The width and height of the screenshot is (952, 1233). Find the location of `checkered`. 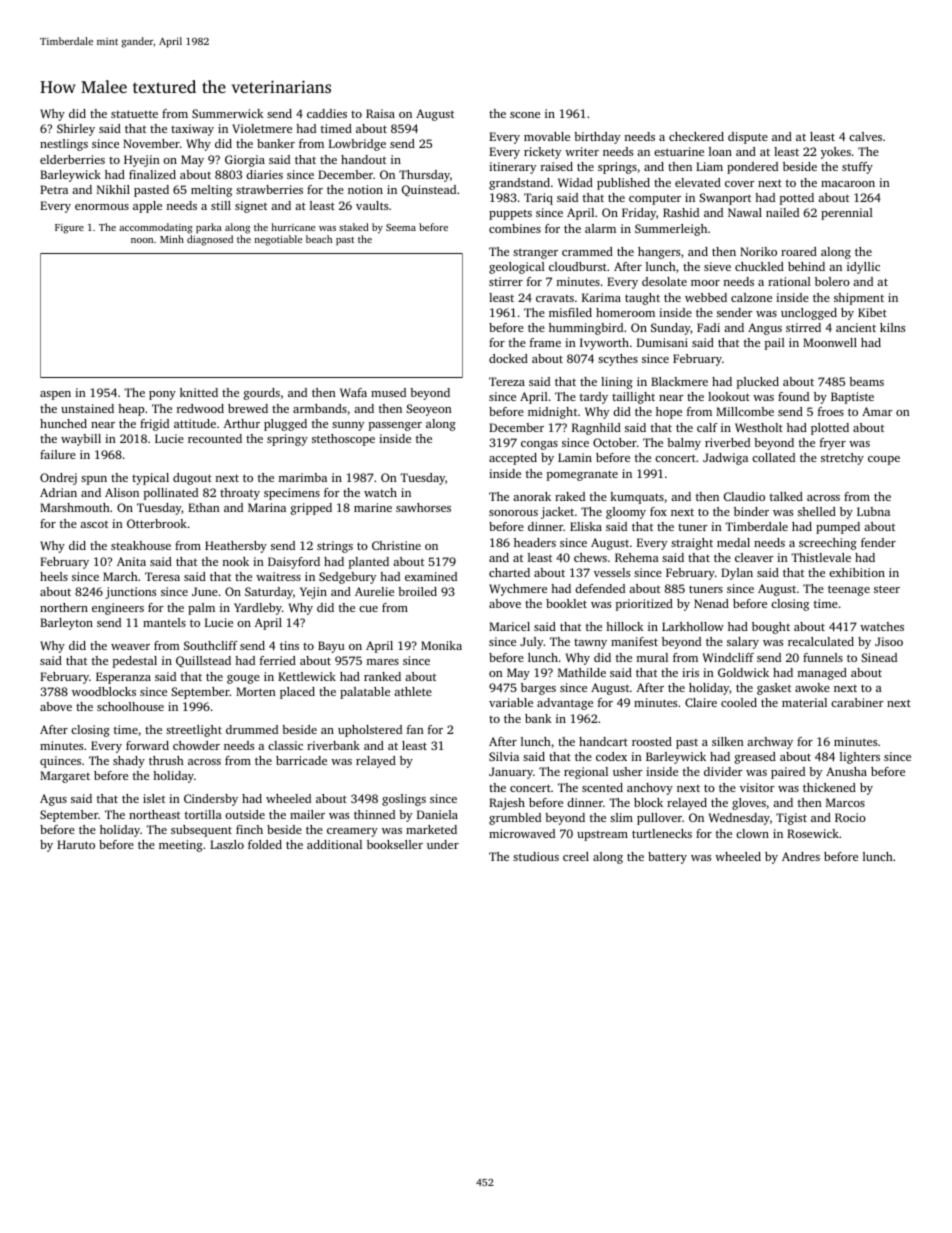

checkered is located at coordinates (696, 136).
